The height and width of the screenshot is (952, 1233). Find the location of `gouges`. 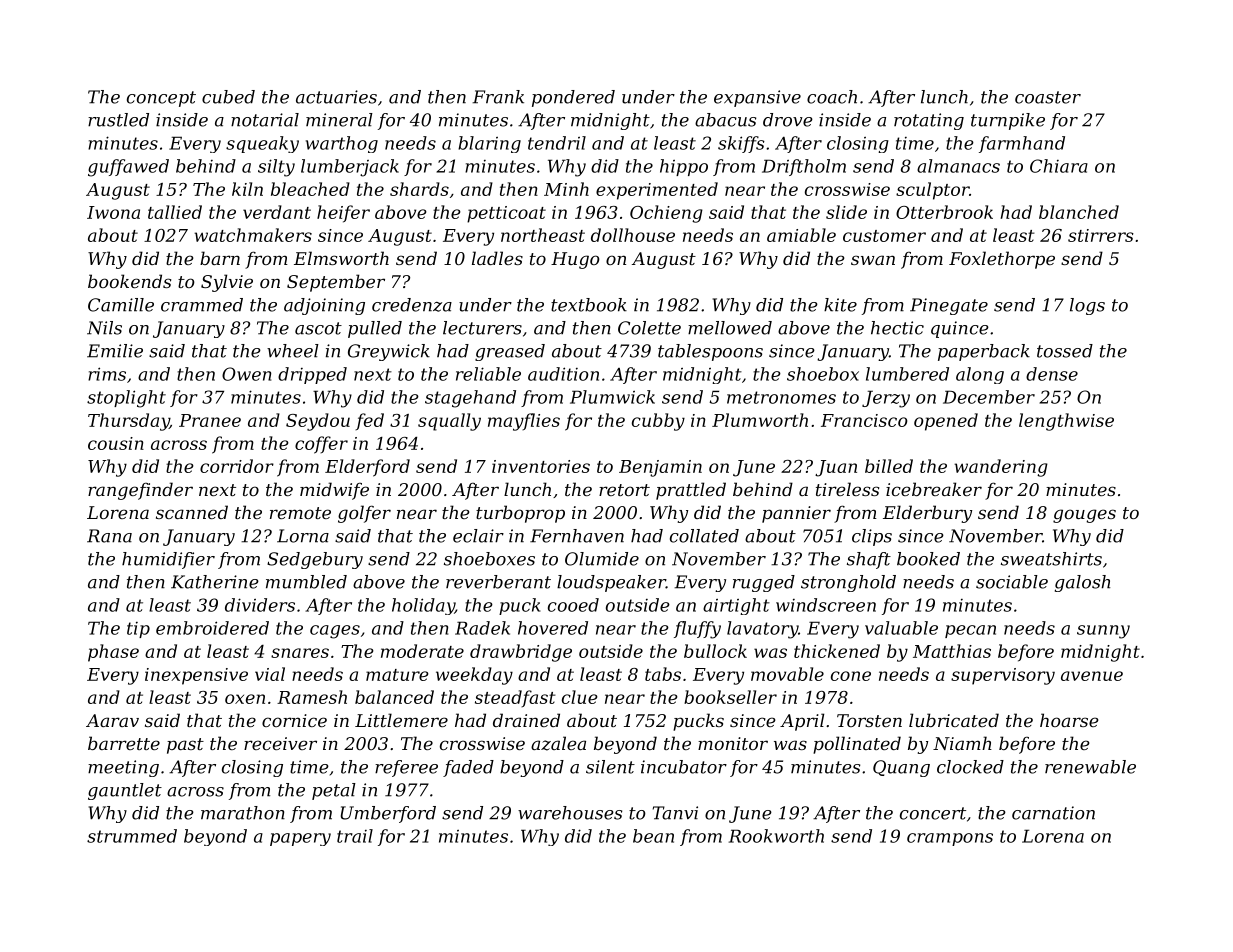

gouges is located at coordinates (1084, 516).
